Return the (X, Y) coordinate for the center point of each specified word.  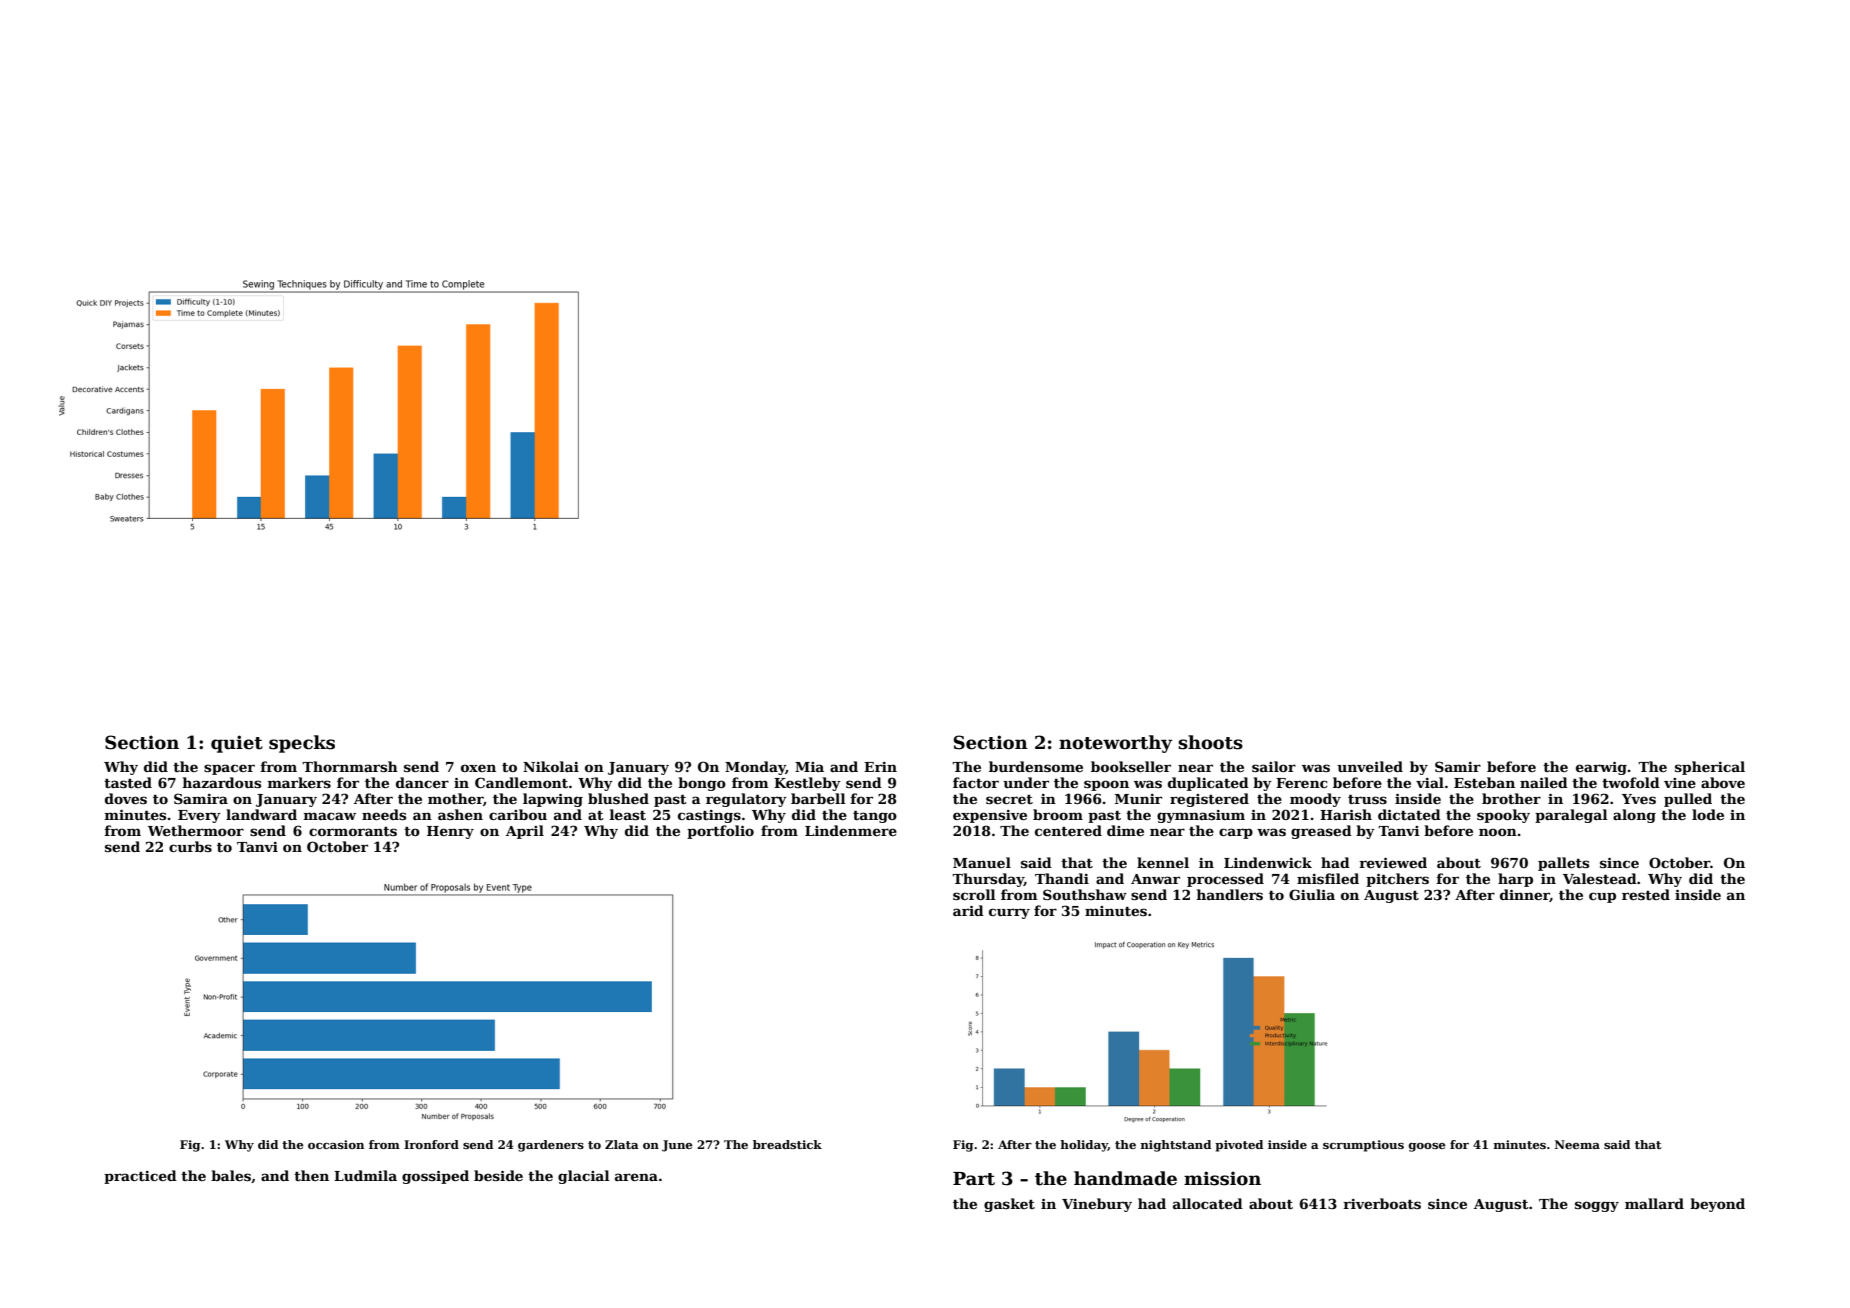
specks (302, 744)
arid (968, 910)
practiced (140, 1177)
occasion (336, 1144)
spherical (1710, 768)
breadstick (787, 1144)
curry (1009, 913)
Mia (809, 767)
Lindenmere (851, 830)
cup (1602, 897)
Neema (1577, 1144)
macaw (330, 816)
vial (1430, 782)
